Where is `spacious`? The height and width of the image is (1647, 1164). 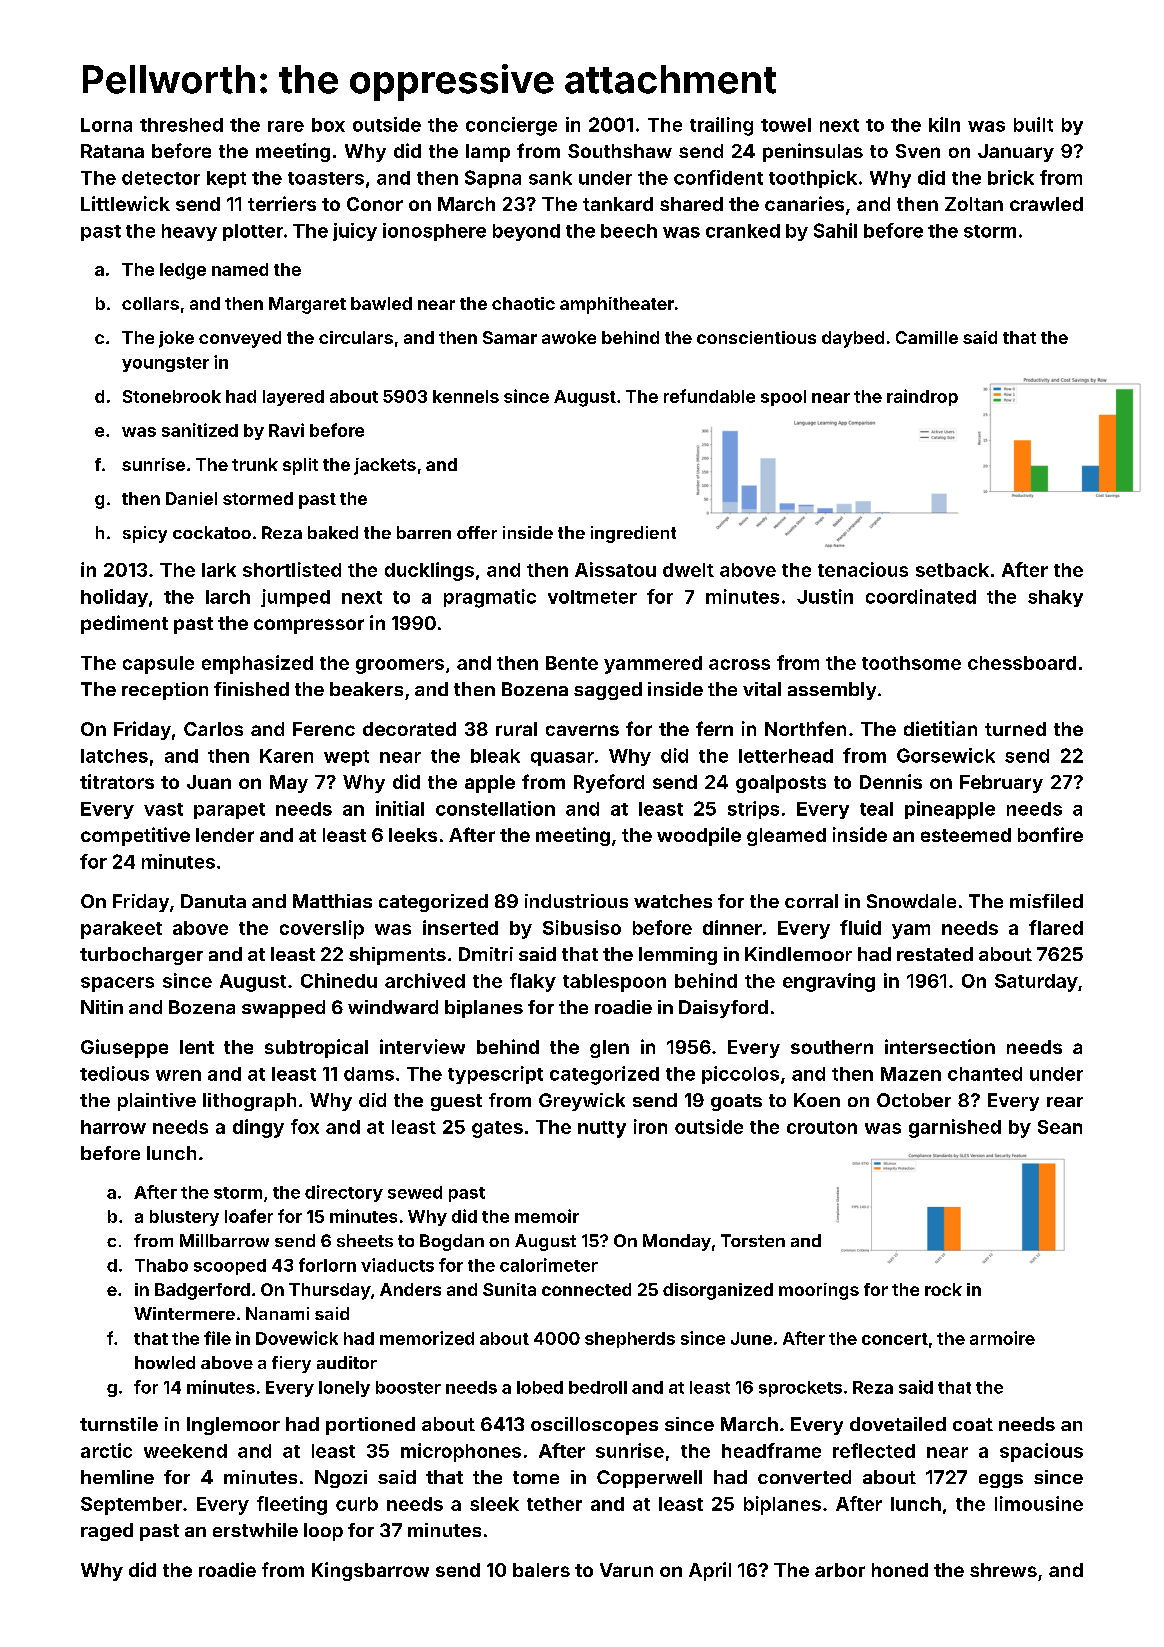 spacious is located at coordinates (1041, 1452).
